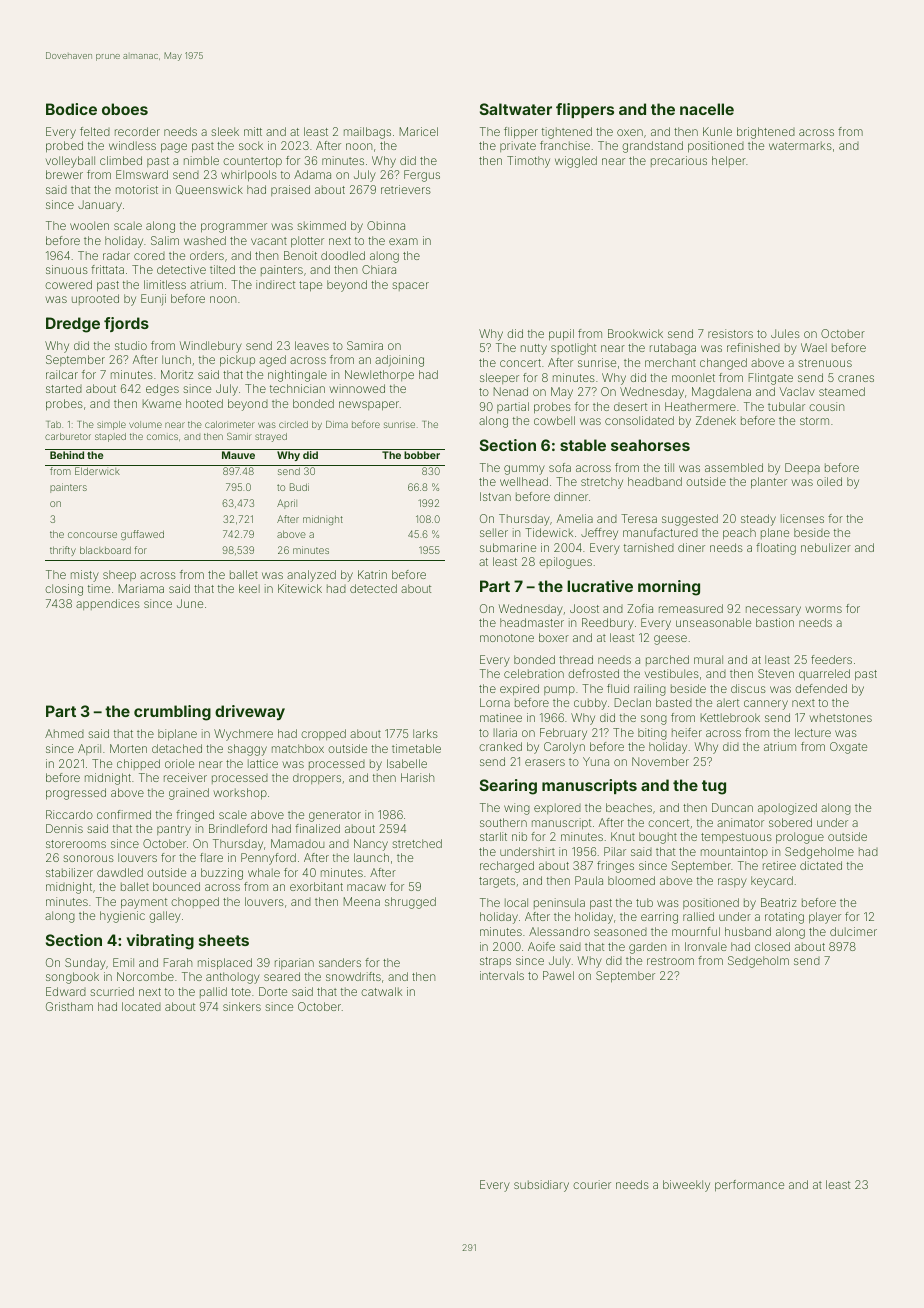  I want to click on Fergus, so click(422, 176).
